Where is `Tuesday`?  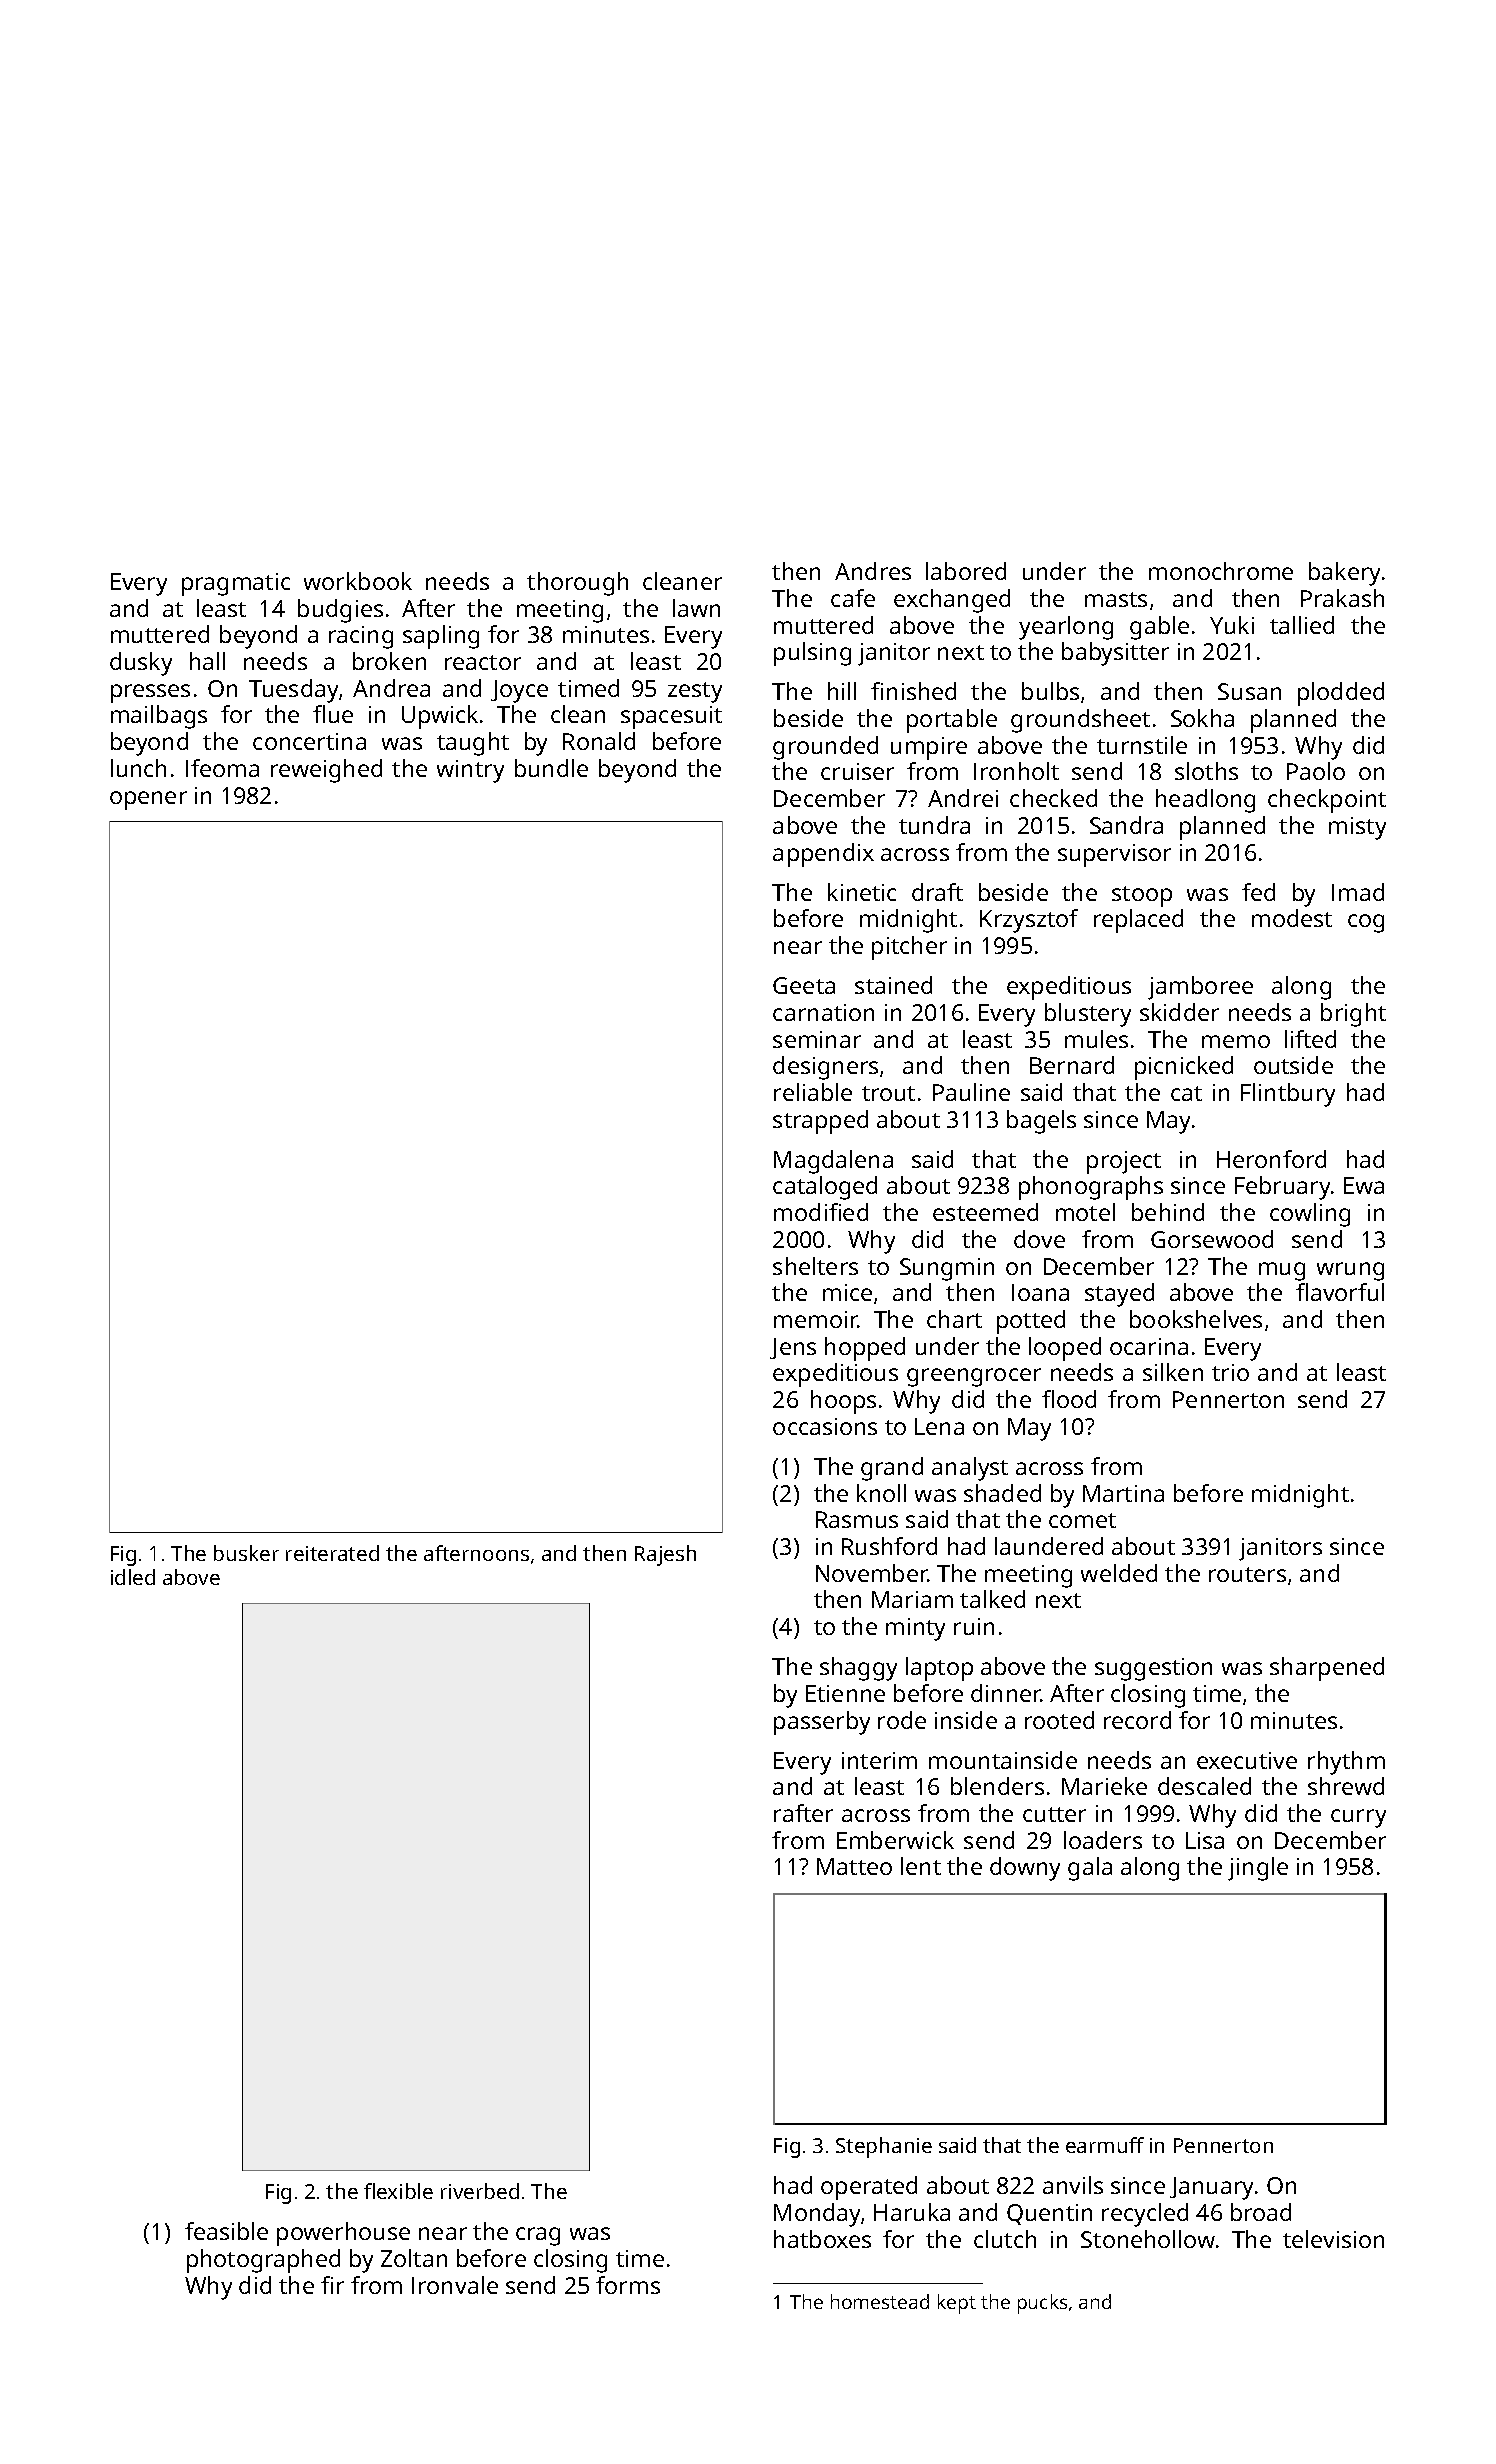
Tuesday is located at coordinates (293, 691).
